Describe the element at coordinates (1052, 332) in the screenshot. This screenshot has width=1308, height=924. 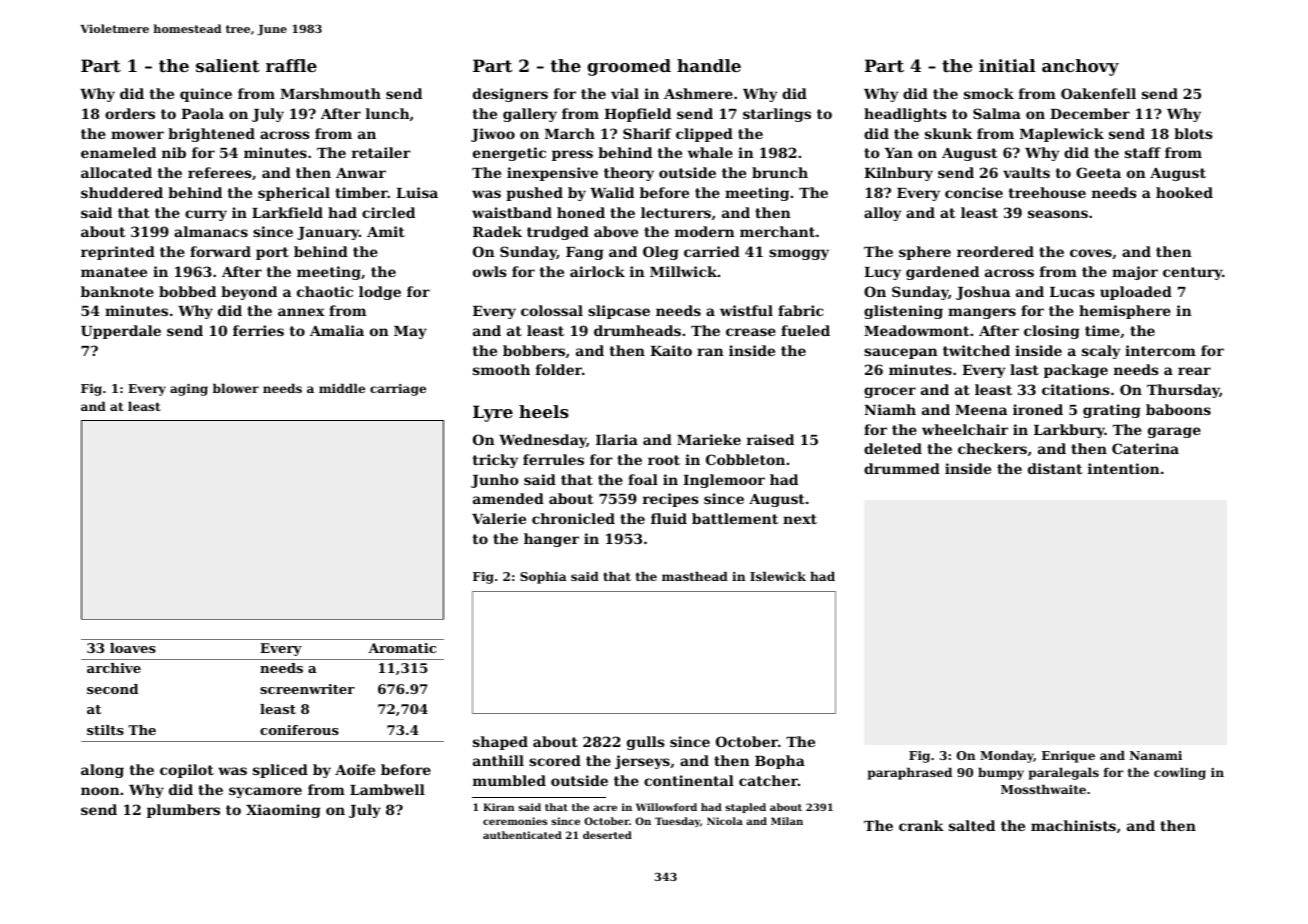
I see `closing` at that location.
